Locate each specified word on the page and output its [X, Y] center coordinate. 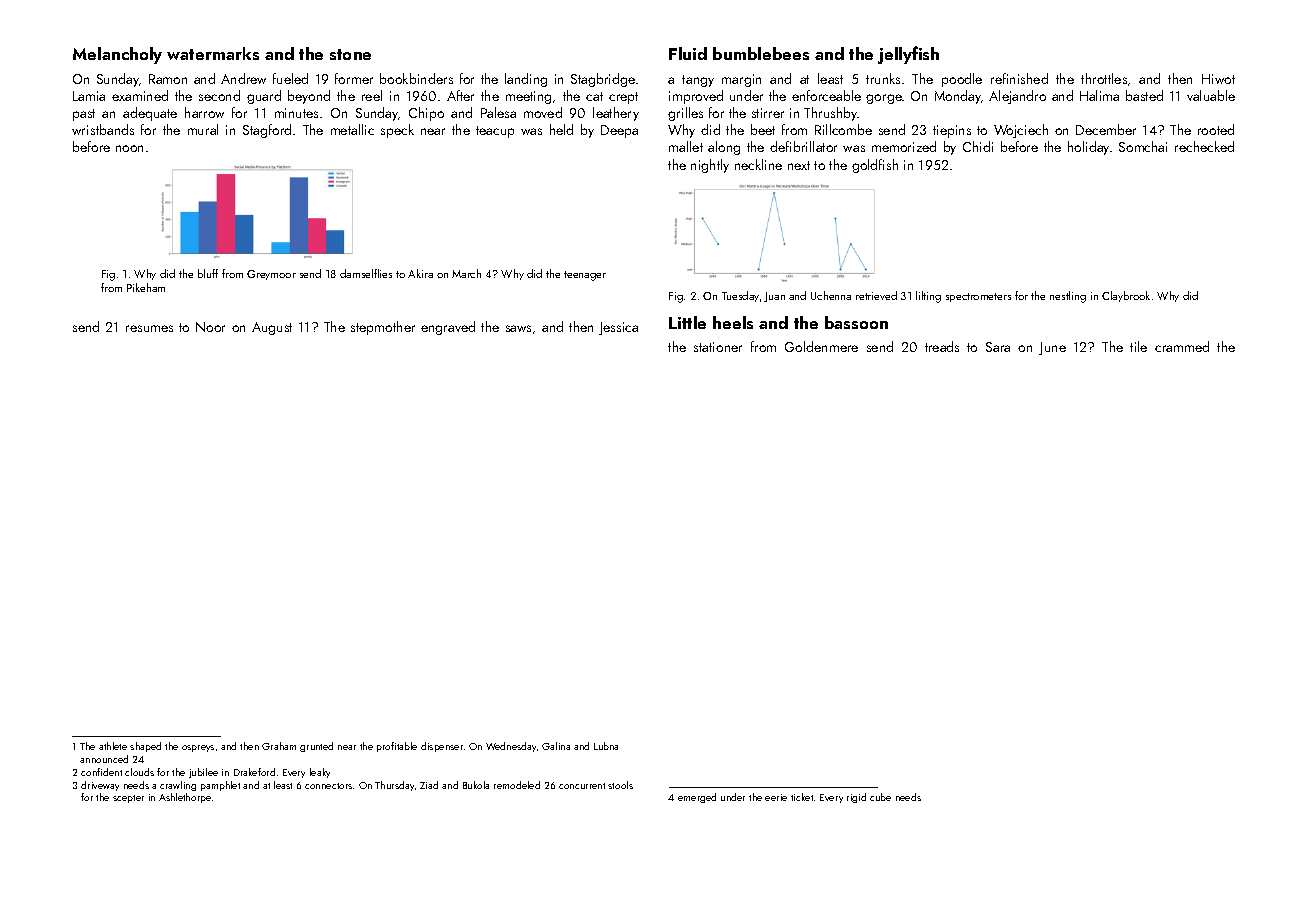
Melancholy [117, 55]
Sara [998, 347]
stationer [718, 347]
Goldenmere [821, 346]
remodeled [517, 785]
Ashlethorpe [185, 798]
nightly [710, 166]
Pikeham [146, 287]
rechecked [1204, 146]
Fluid [688, 53]
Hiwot [1218, 79]
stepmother [383, 328]
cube [880, 797]
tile [1138, 346]
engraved [448, 328]
